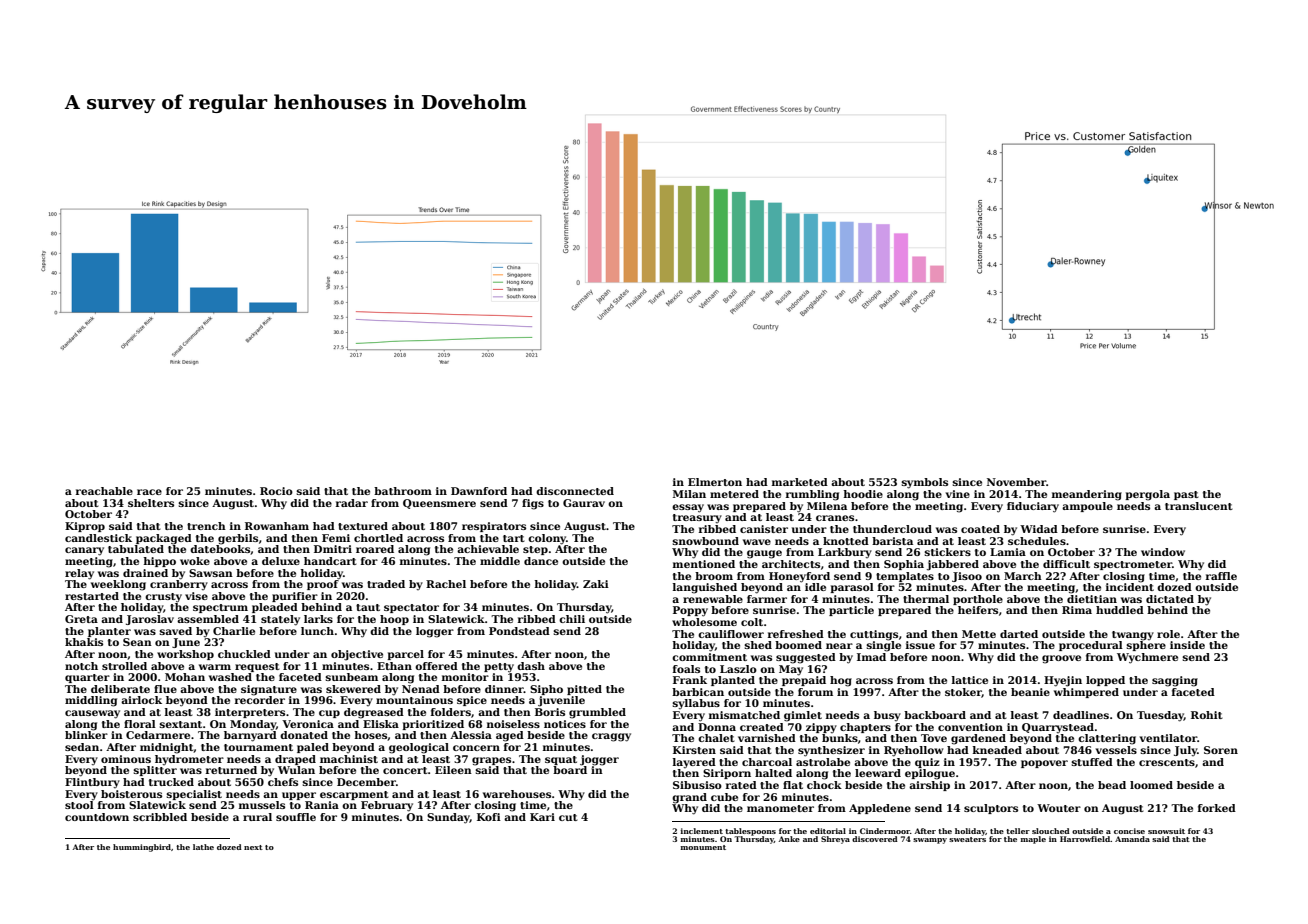 This screenshot has height=924, width=1308. What do you see at coordinates (79, 574) in the screenshot?
I see `relay` at bounding box center [79, 574].
